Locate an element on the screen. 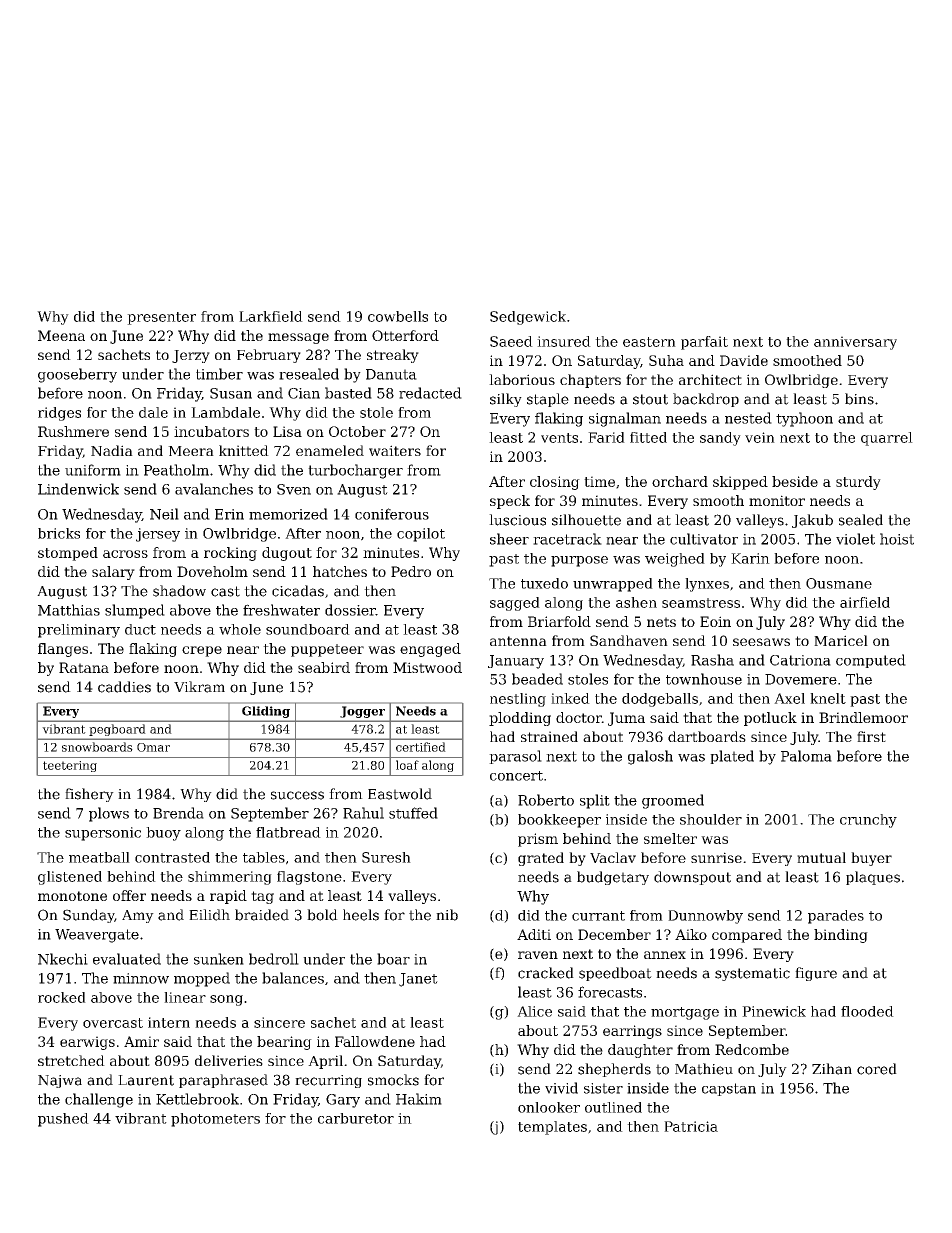  anniversary is located at coordinates (855, 343).
